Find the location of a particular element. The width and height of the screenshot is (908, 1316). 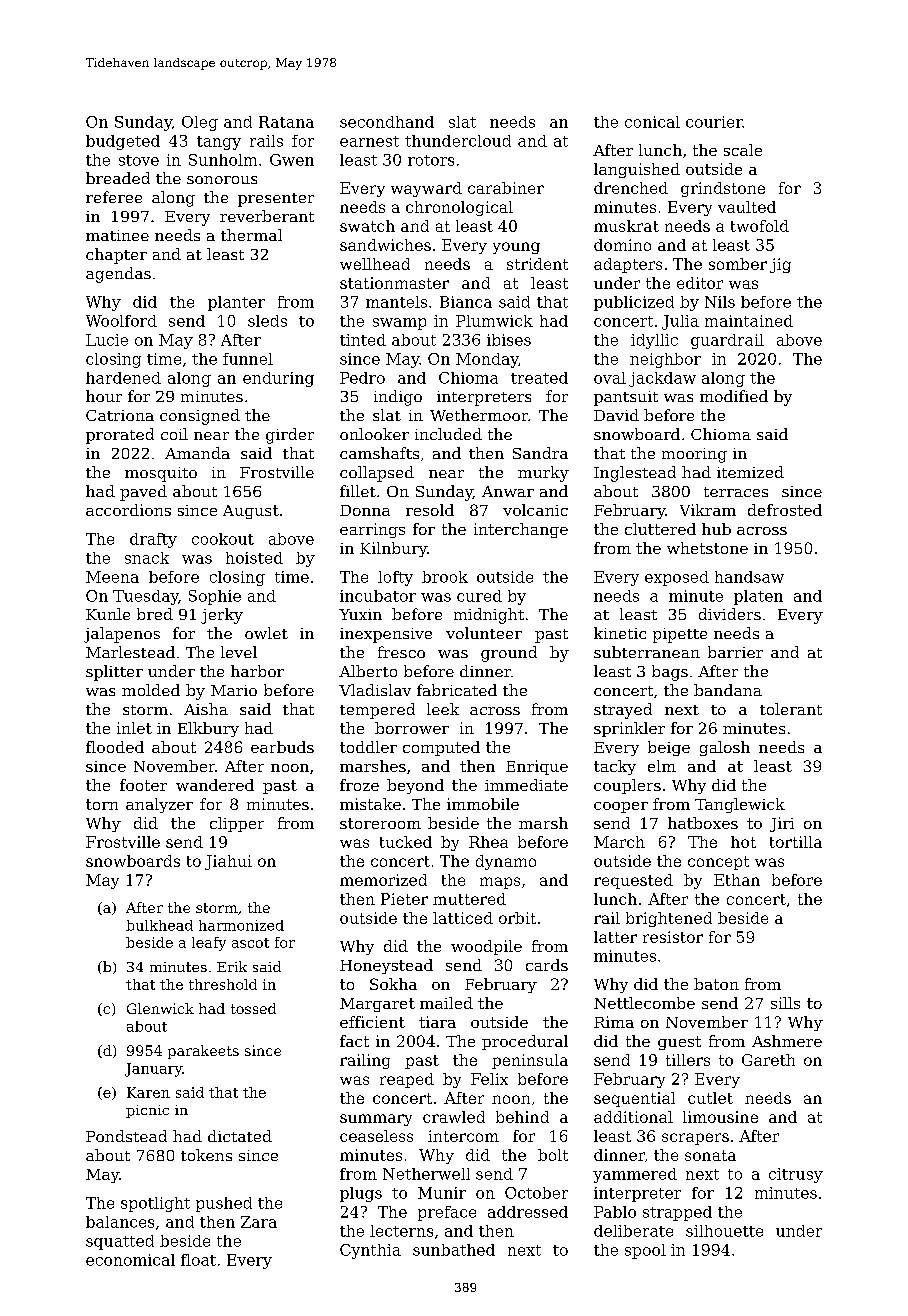

sunbathed is located at coordinates (454, 1250).
